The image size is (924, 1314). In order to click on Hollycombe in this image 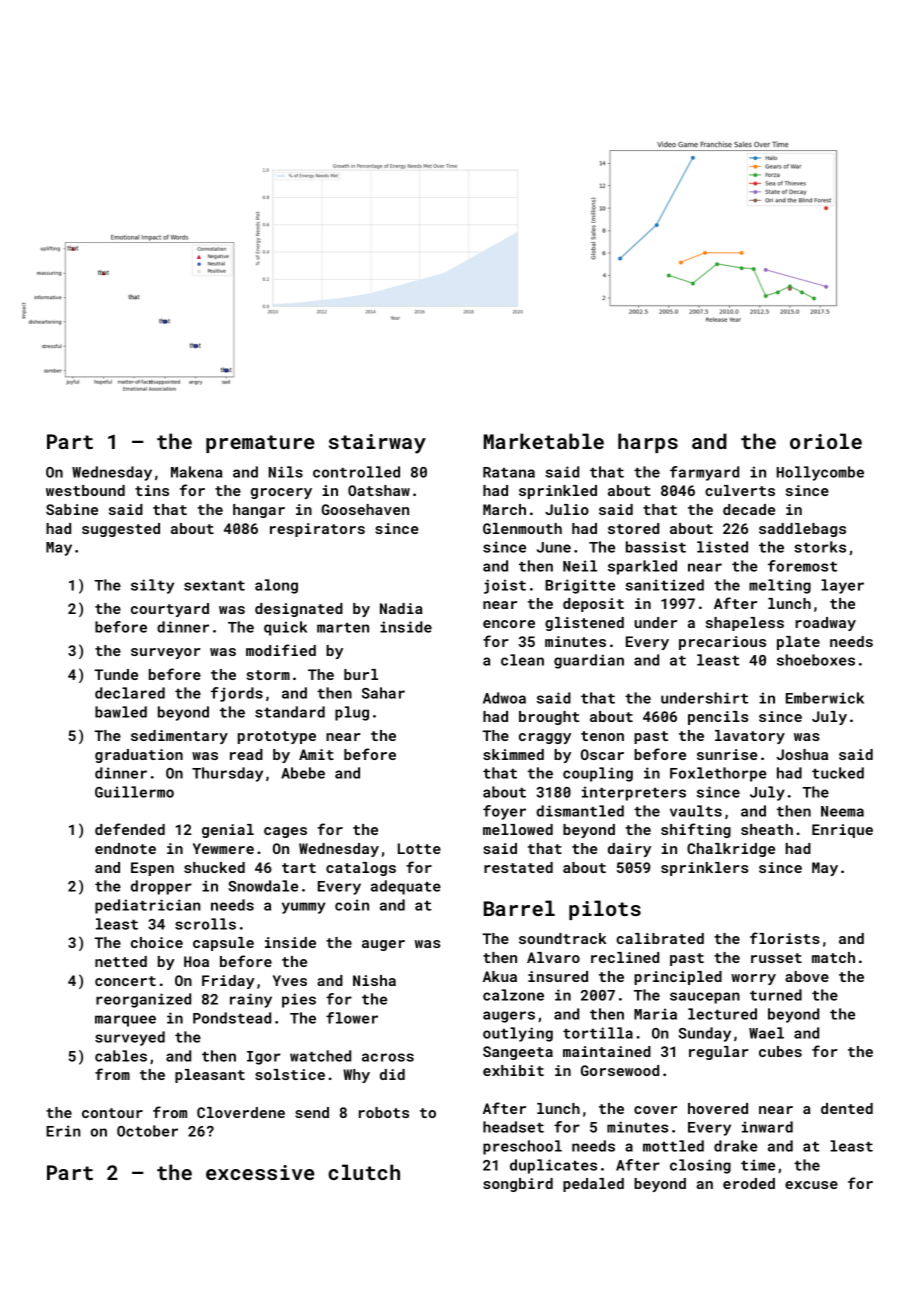, I will do `click(820, 473)`.
